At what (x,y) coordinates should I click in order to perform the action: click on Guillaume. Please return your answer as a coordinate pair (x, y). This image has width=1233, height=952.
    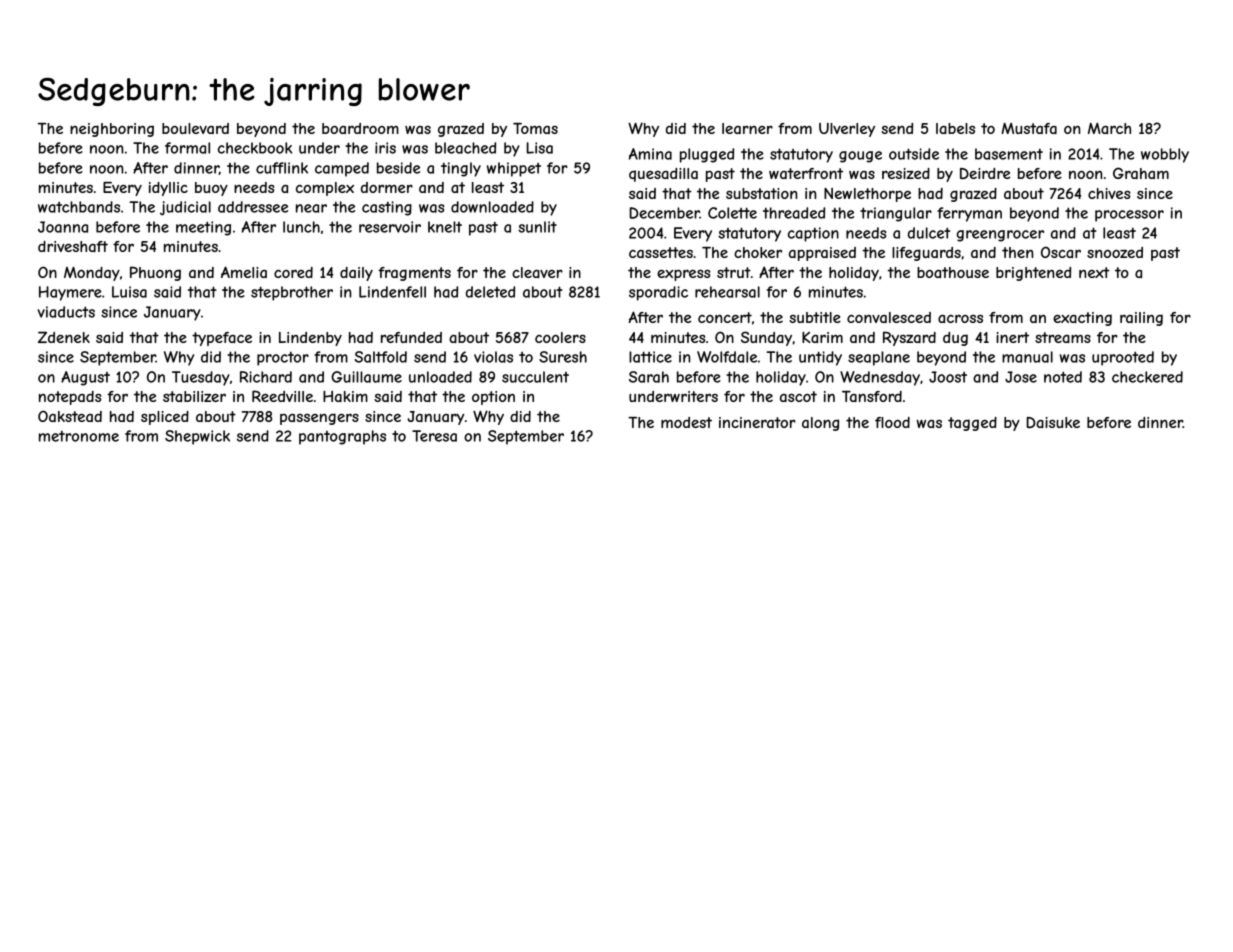
    Looking at the image, I should click on (366, 377).
